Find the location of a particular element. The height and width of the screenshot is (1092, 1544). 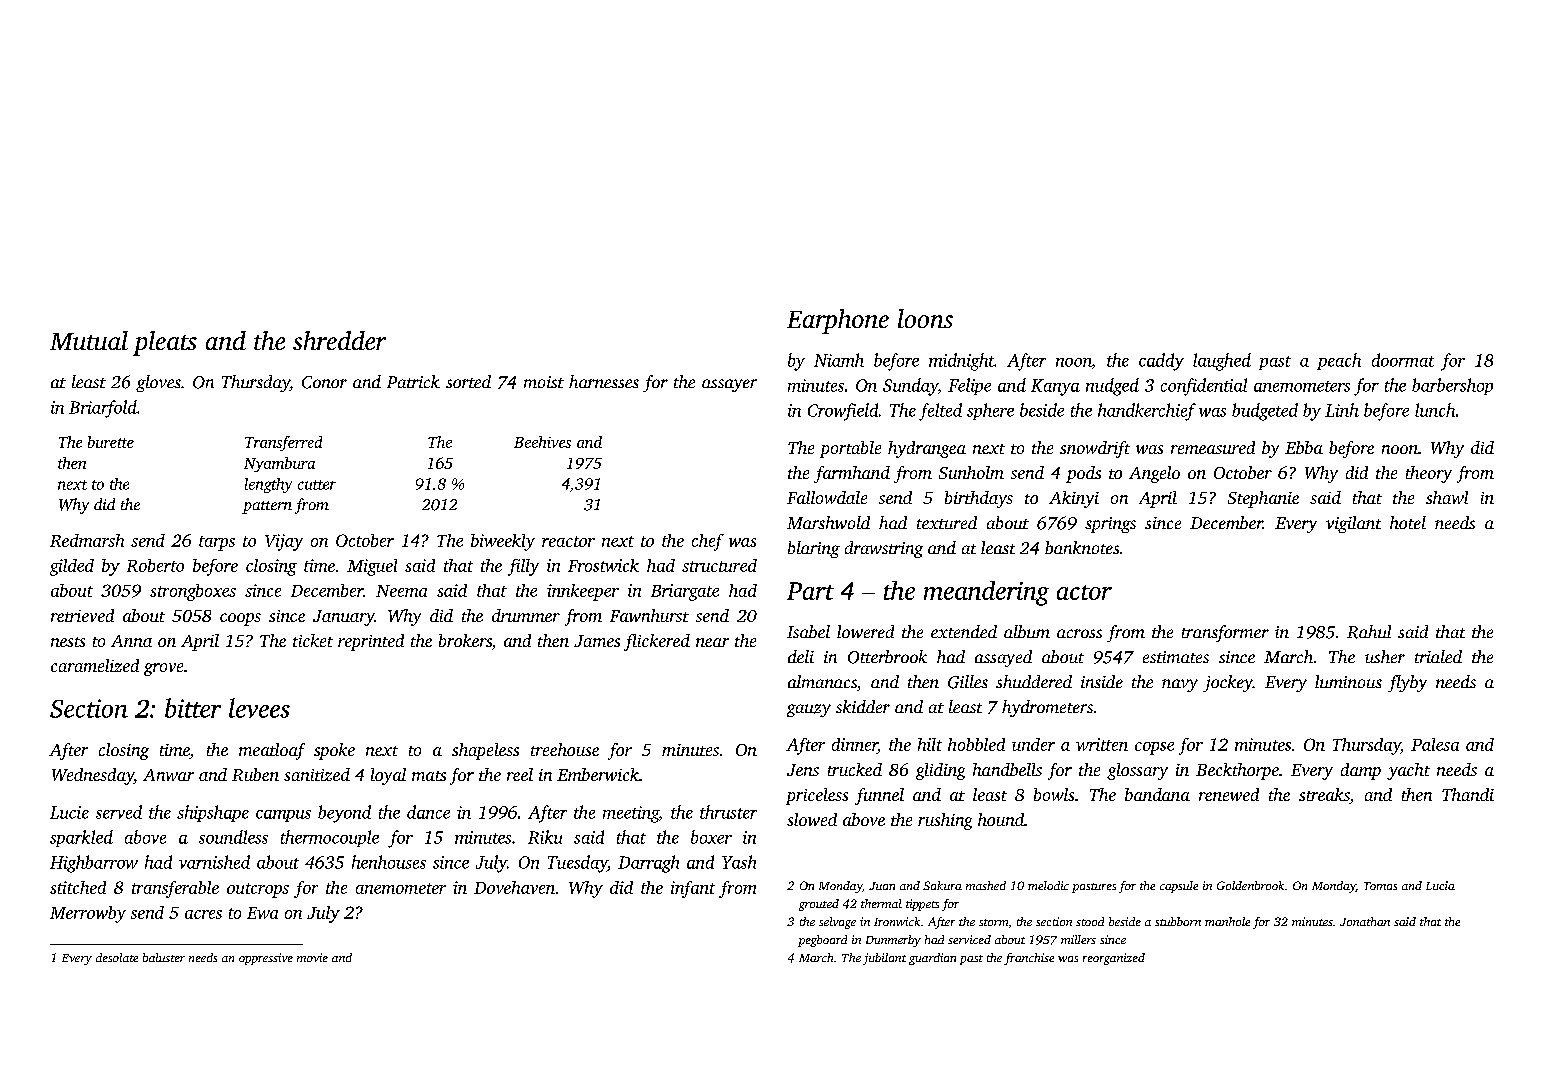

Conor is located at coordinates (324, 382).
